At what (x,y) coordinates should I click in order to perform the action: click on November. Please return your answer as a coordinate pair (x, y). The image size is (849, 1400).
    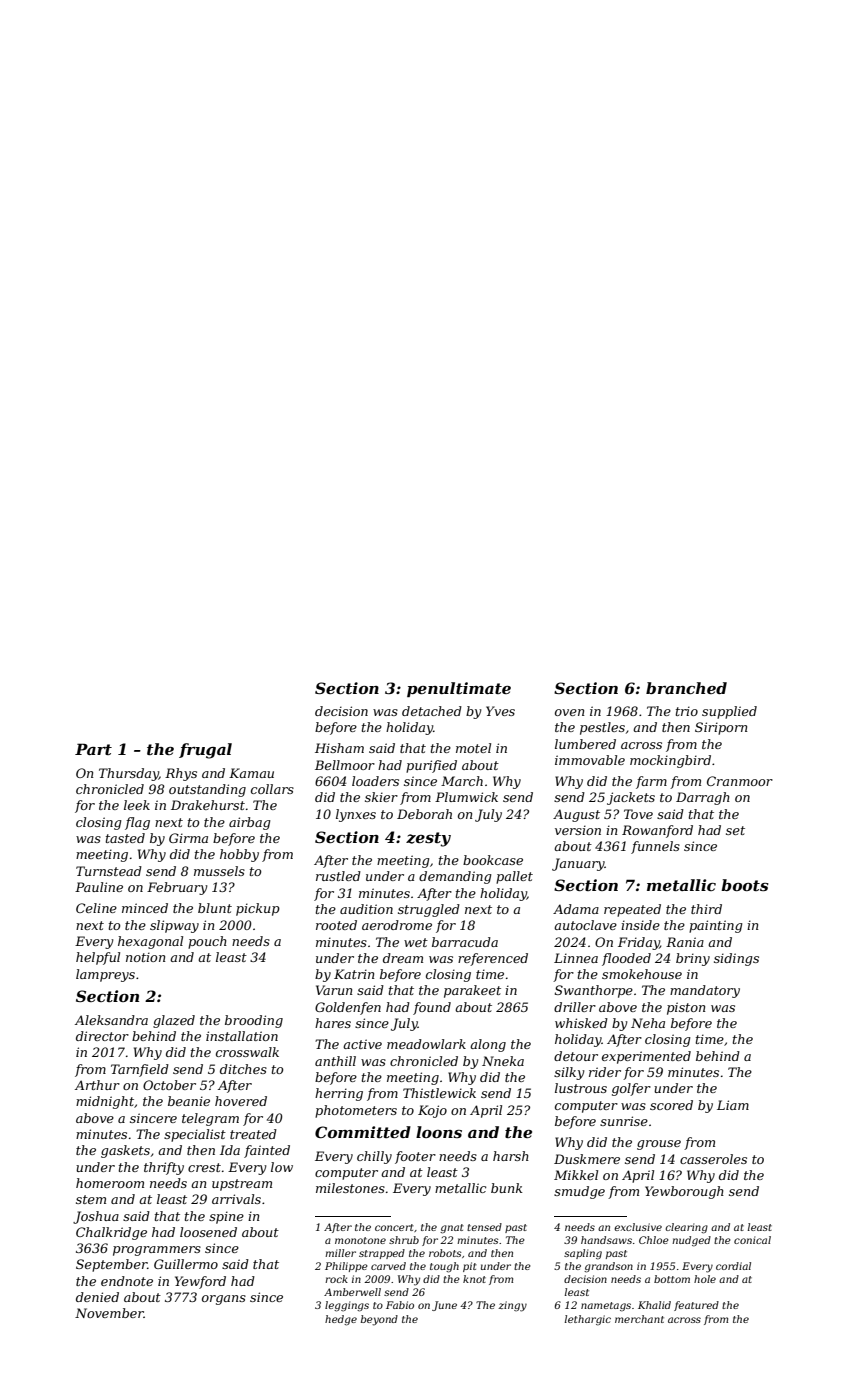
    Looking at the image, I should click on (109, 1313).
